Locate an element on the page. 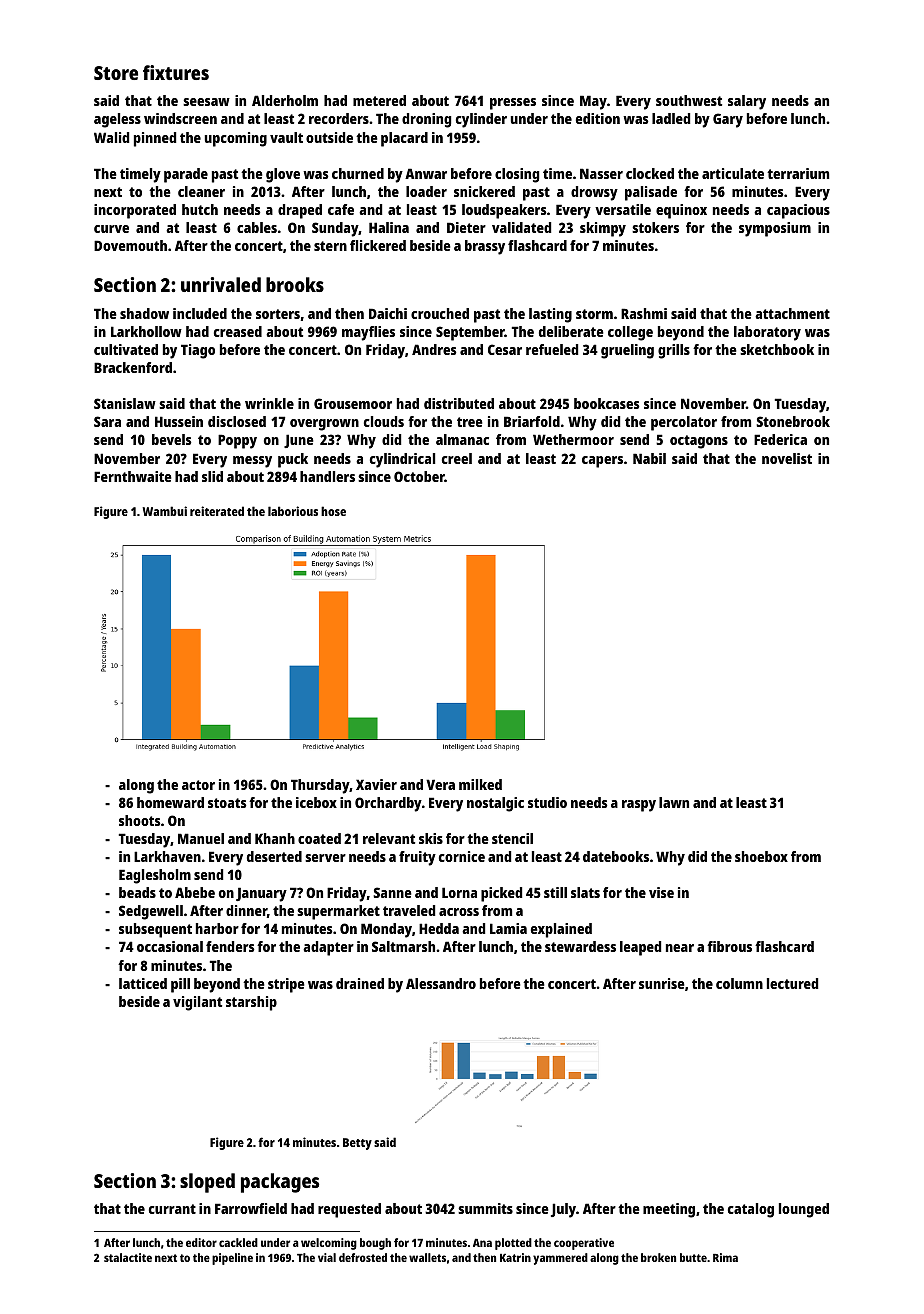 Image resolution: width=924 pixels, height=1314 pixels. Lamia is located at coordinates (508, 928).
